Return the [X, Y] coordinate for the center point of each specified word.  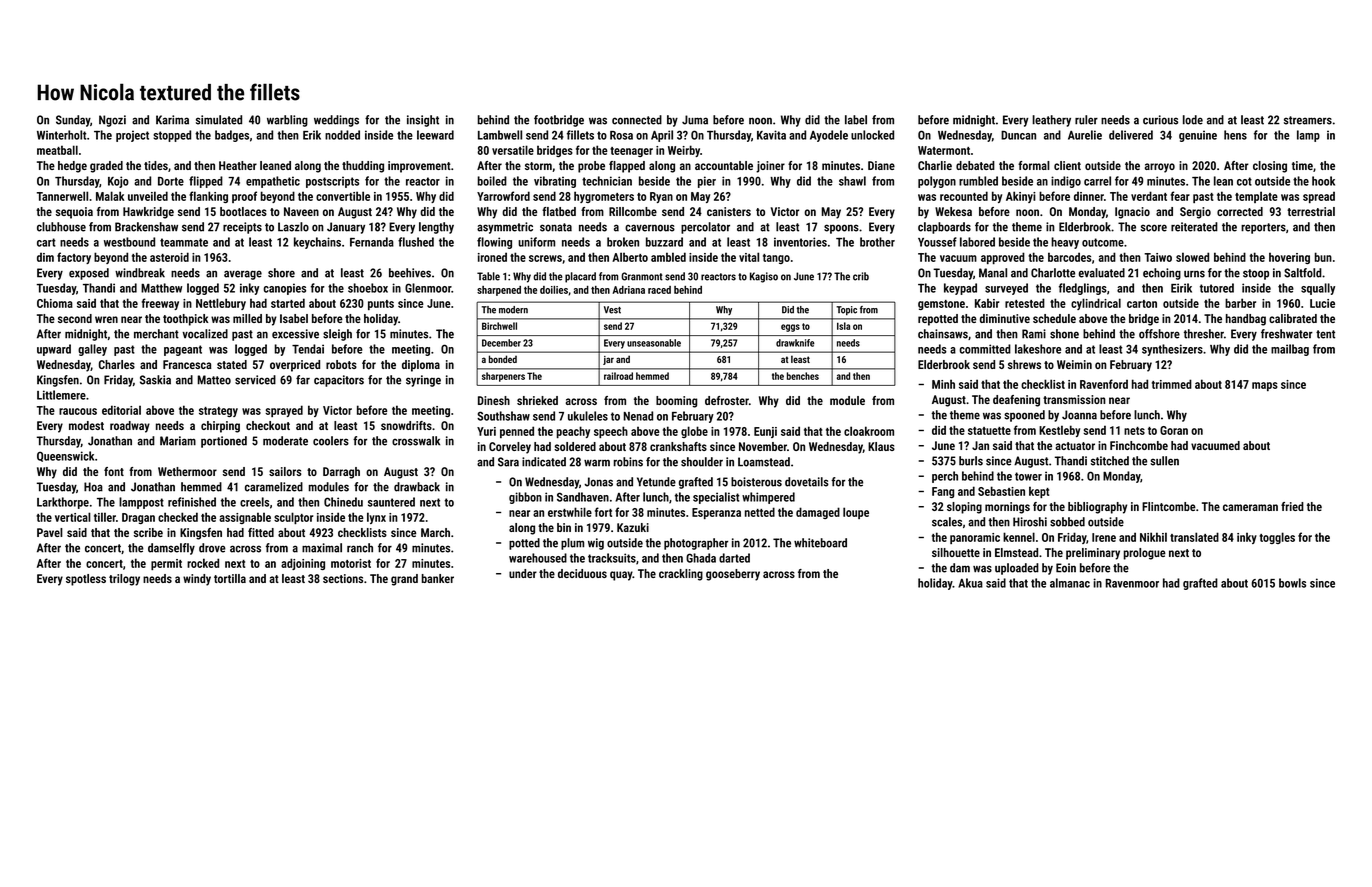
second [75, 318]
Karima [172, 120]
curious [1160, 120]
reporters [1263, 228]
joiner [770, 167]
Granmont [642, 276]
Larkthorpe [63, 503]
